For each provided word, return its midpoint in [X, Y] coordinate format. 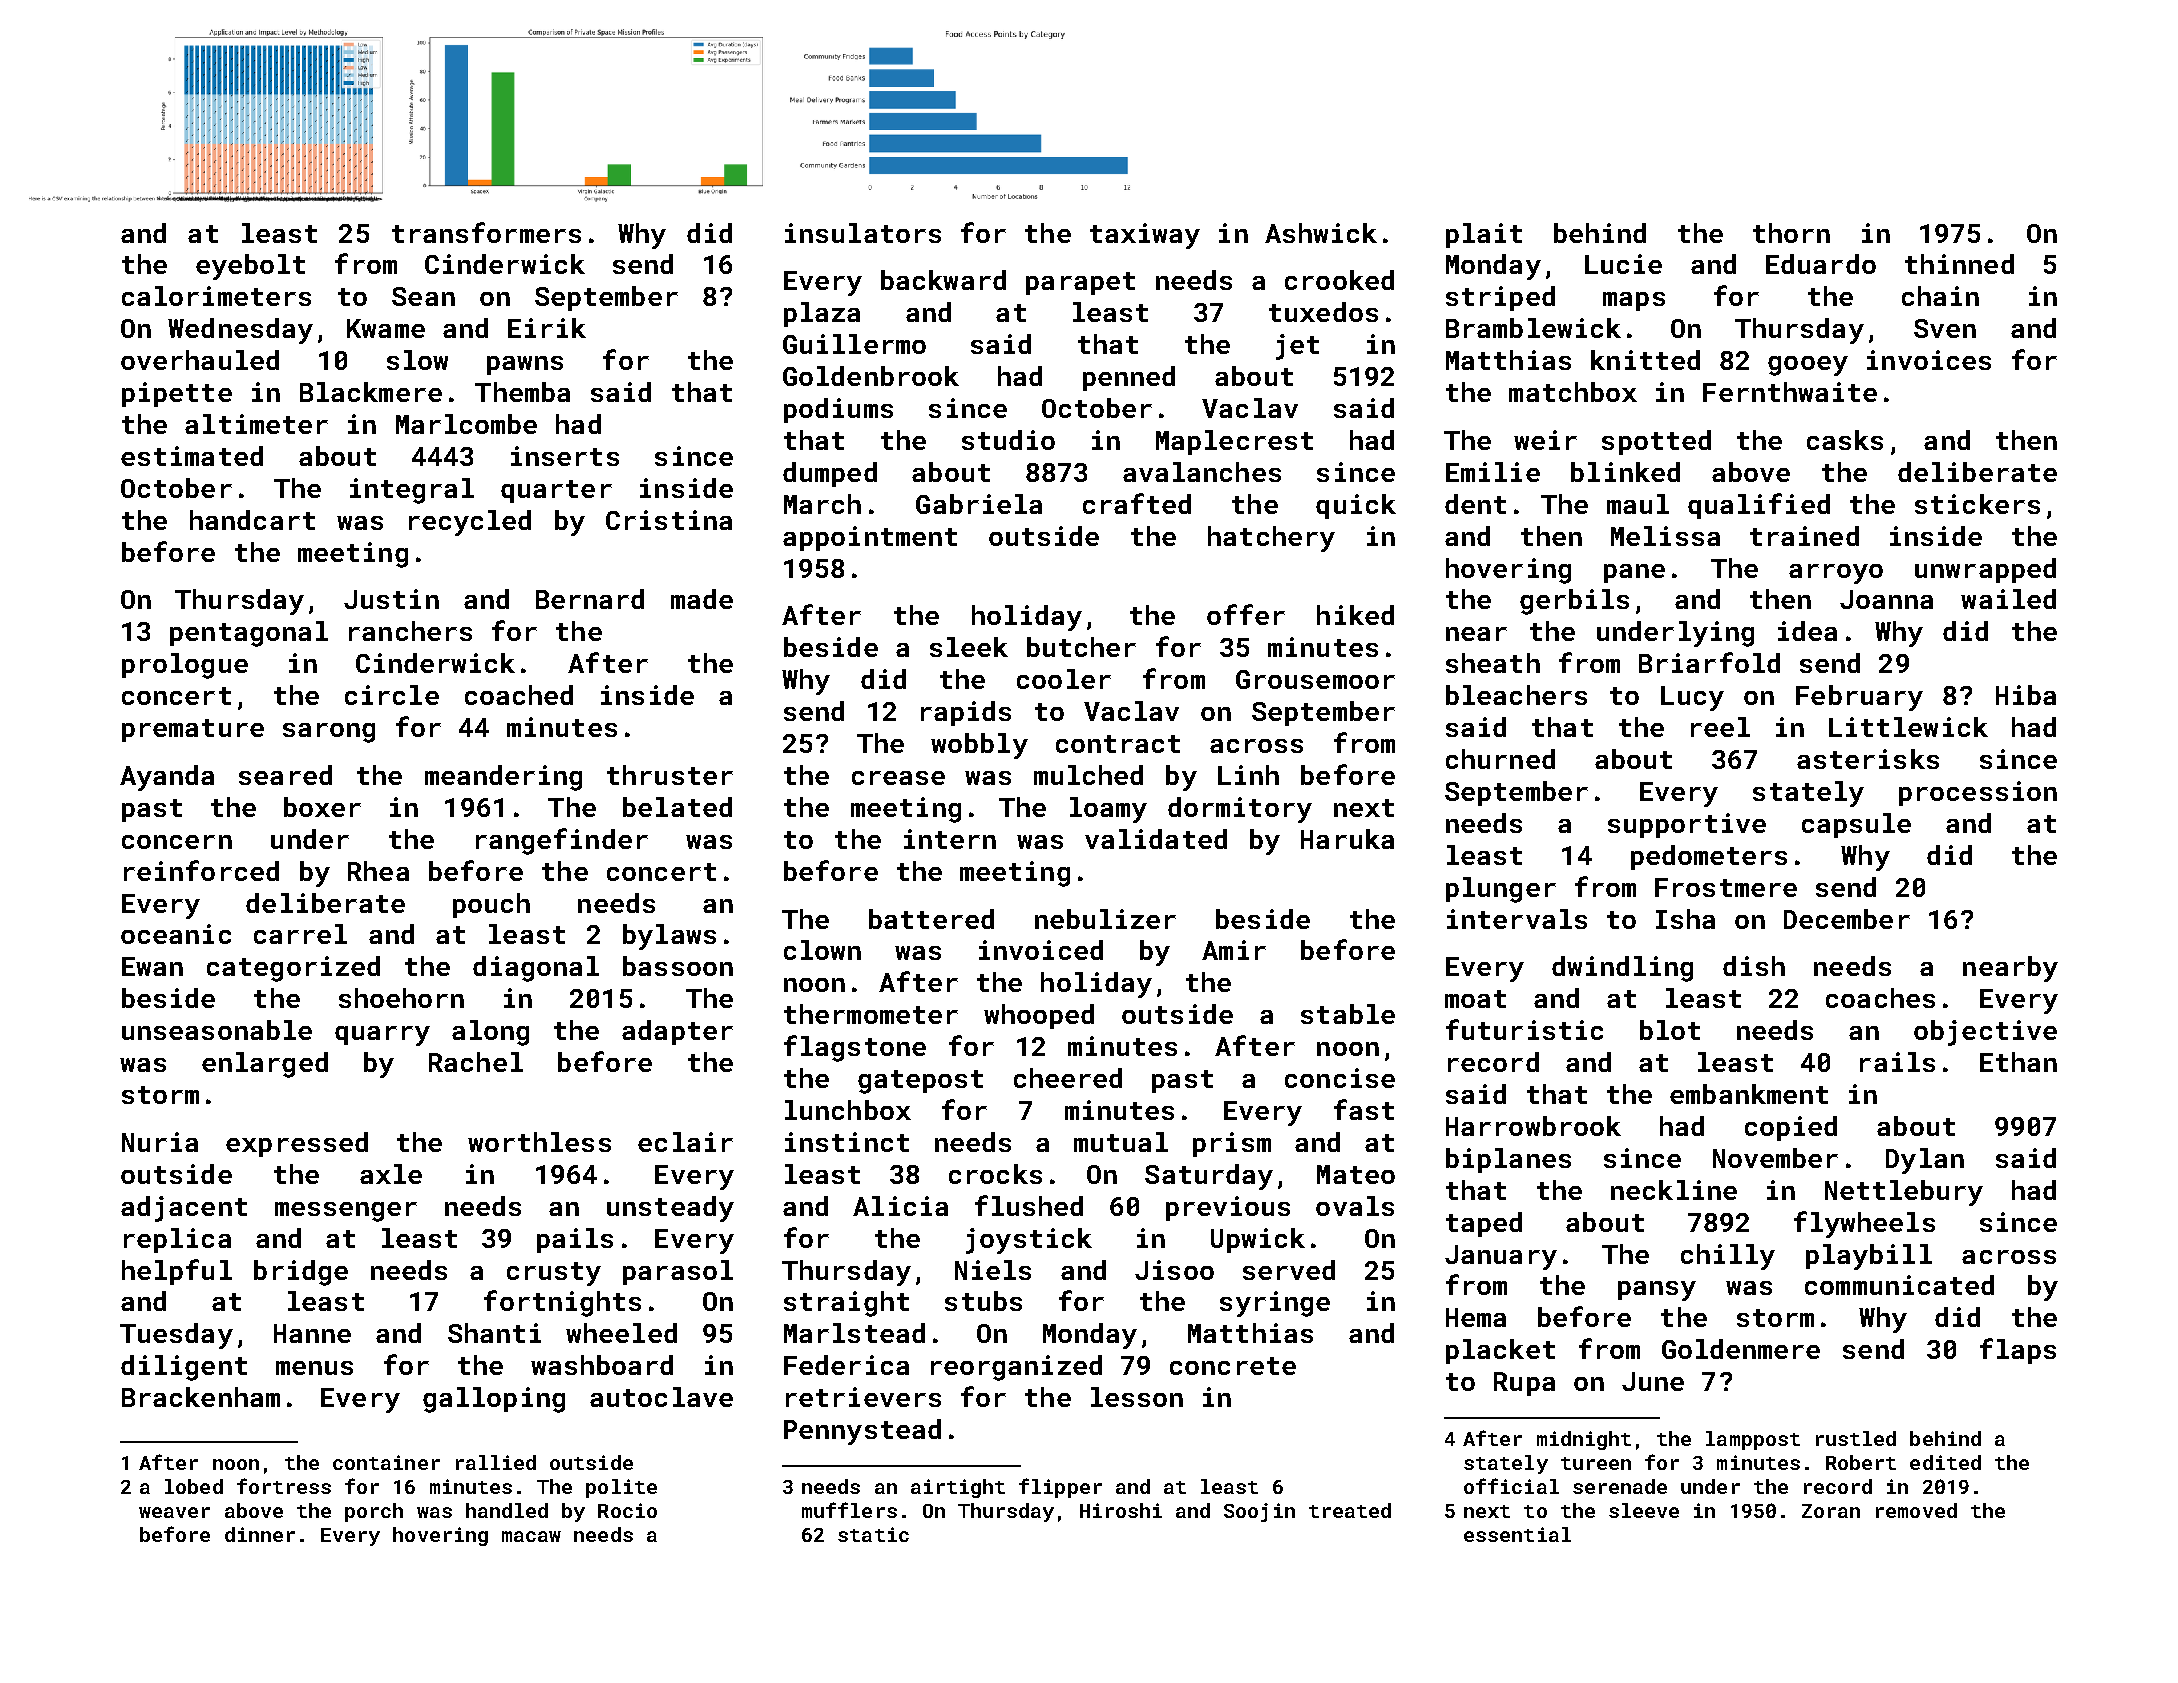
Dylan [1925, 1161]
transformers [486, 232]
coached [519, 695]
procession [1978, 793]
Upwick [1258, 1240]
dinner [260, 1534]
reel [1720, 727]
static [873, 1534]
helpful [177, 1272]
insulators [863, 233]
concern [177, 842]
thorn [1791, 233]
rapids [966, 713]
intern [950, 839]
